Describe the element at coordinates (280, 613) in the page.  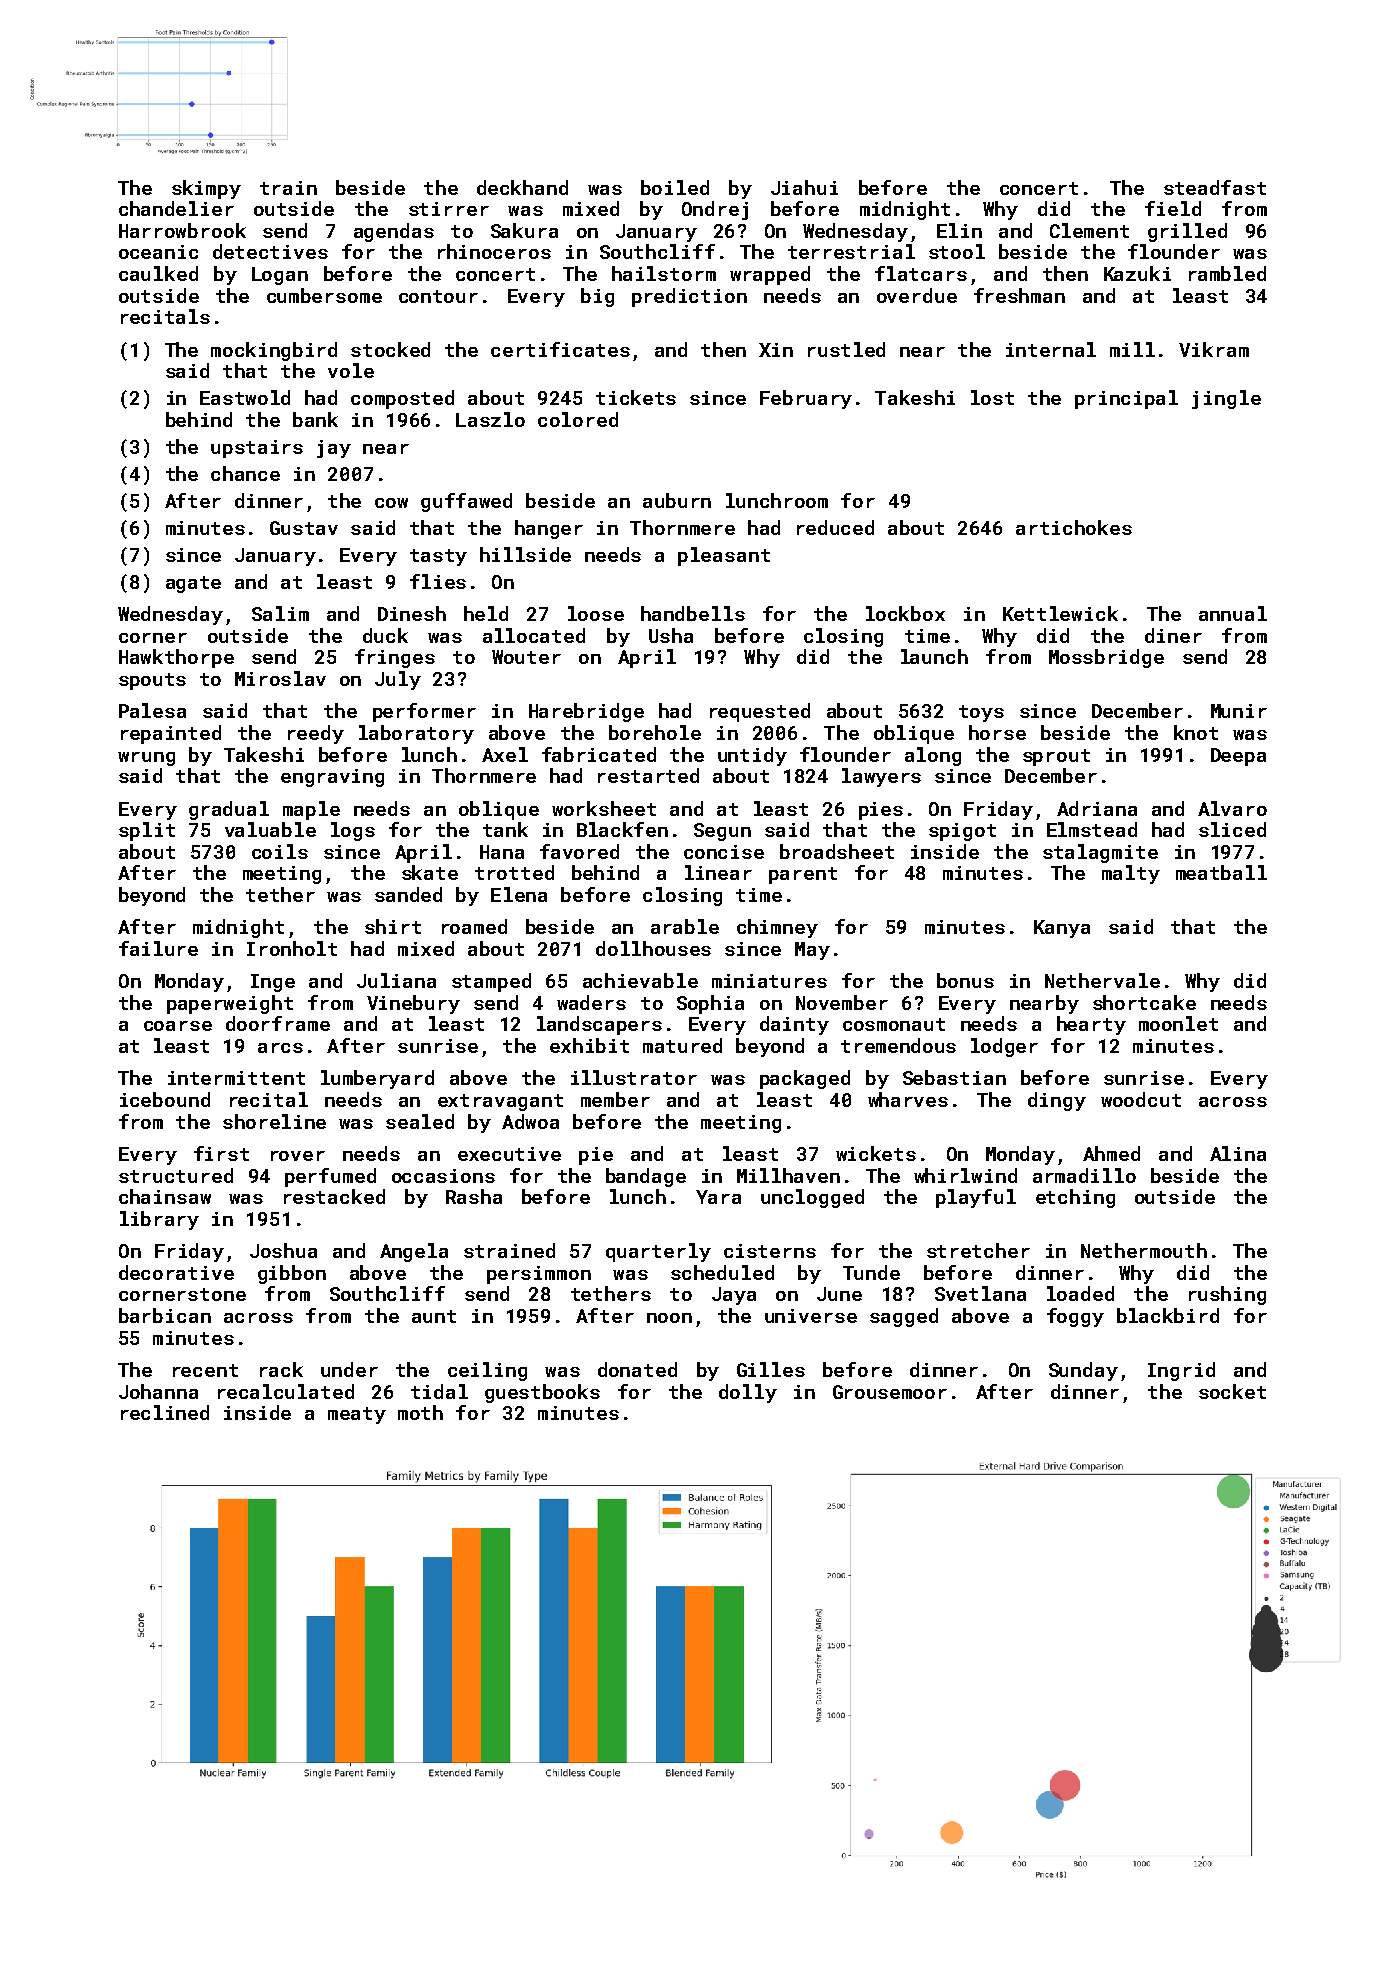
I see `Salim` at that location.
